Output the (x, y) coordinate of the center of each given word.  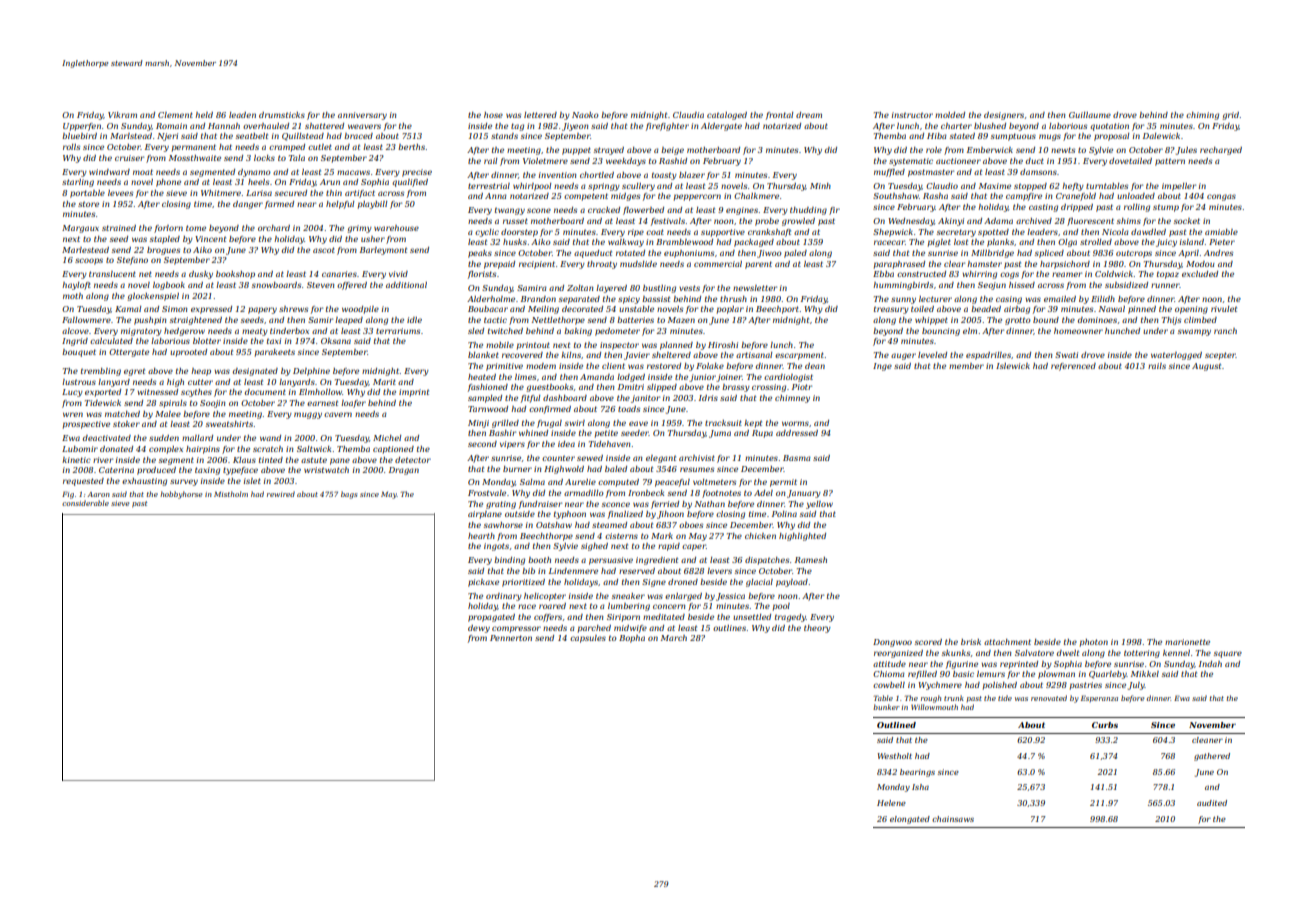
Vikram (122, 115)
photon (1094, 643)
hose (493, 115)
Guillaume (1090, 115)
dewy (479, 629)
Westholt (895, 756)
